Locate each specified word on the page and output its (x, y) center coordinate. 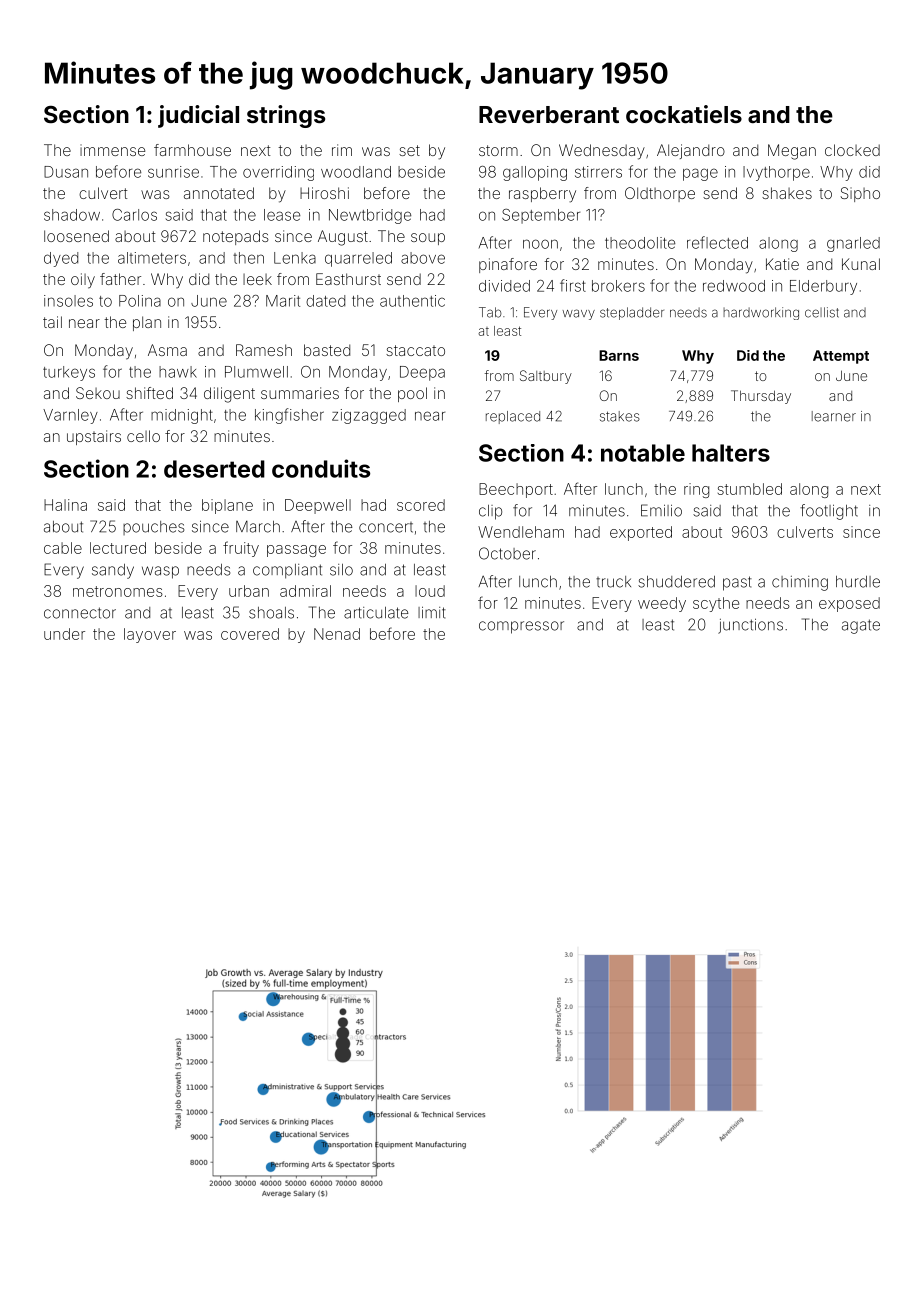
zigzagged (369, 416)
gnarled (853, 244)
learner (834, 416)
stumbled (750, 489)
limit (432, 612)
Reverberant (549, 114)
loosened (76, 236)
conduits (321, 468)
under (64, 634)
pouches (153, 528)
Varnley (70, 416)
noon (540, 244)
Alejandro (691, 151)
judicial (198, 116)
